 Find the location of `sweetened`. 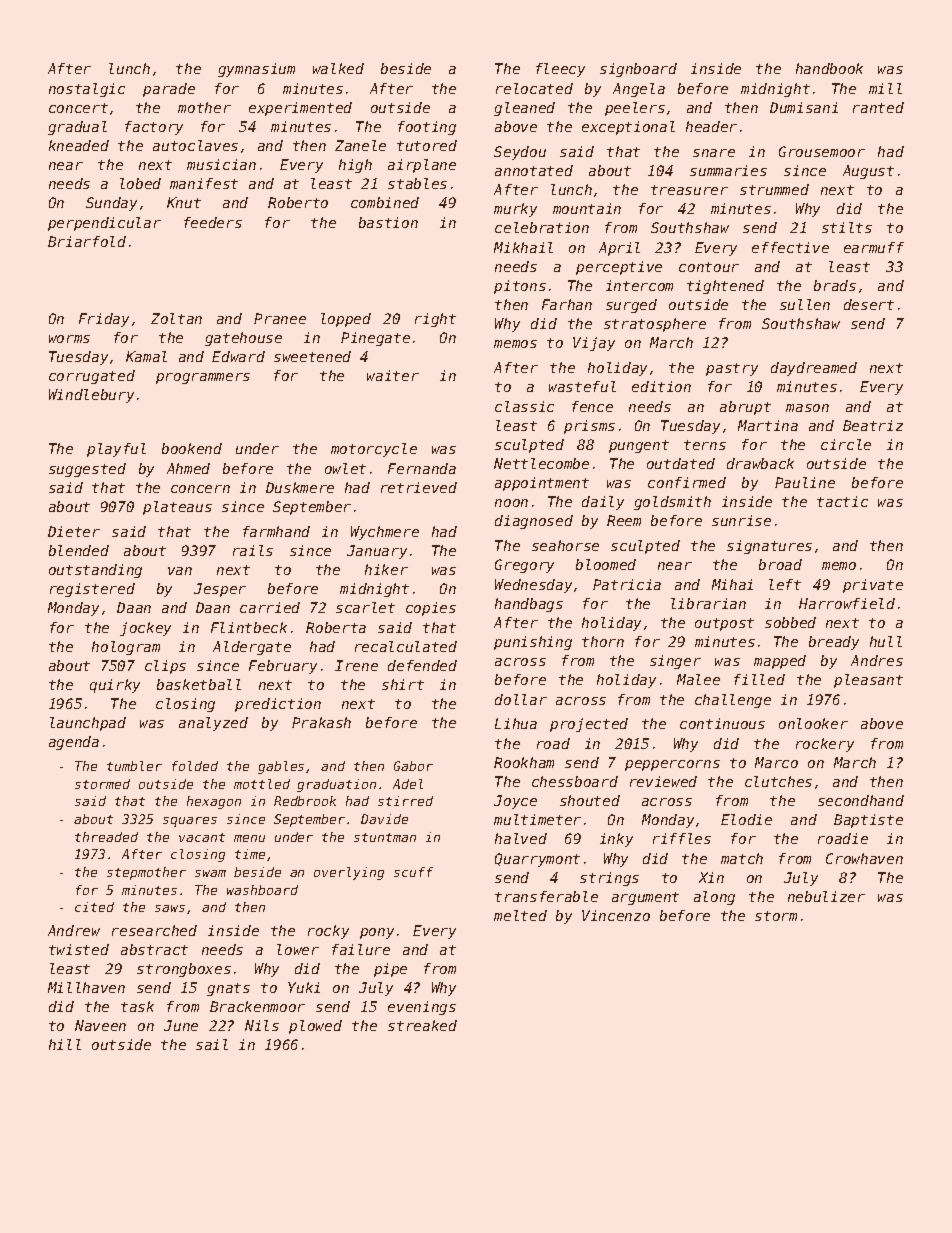

sweetened is located at coordinates (312, 356).
